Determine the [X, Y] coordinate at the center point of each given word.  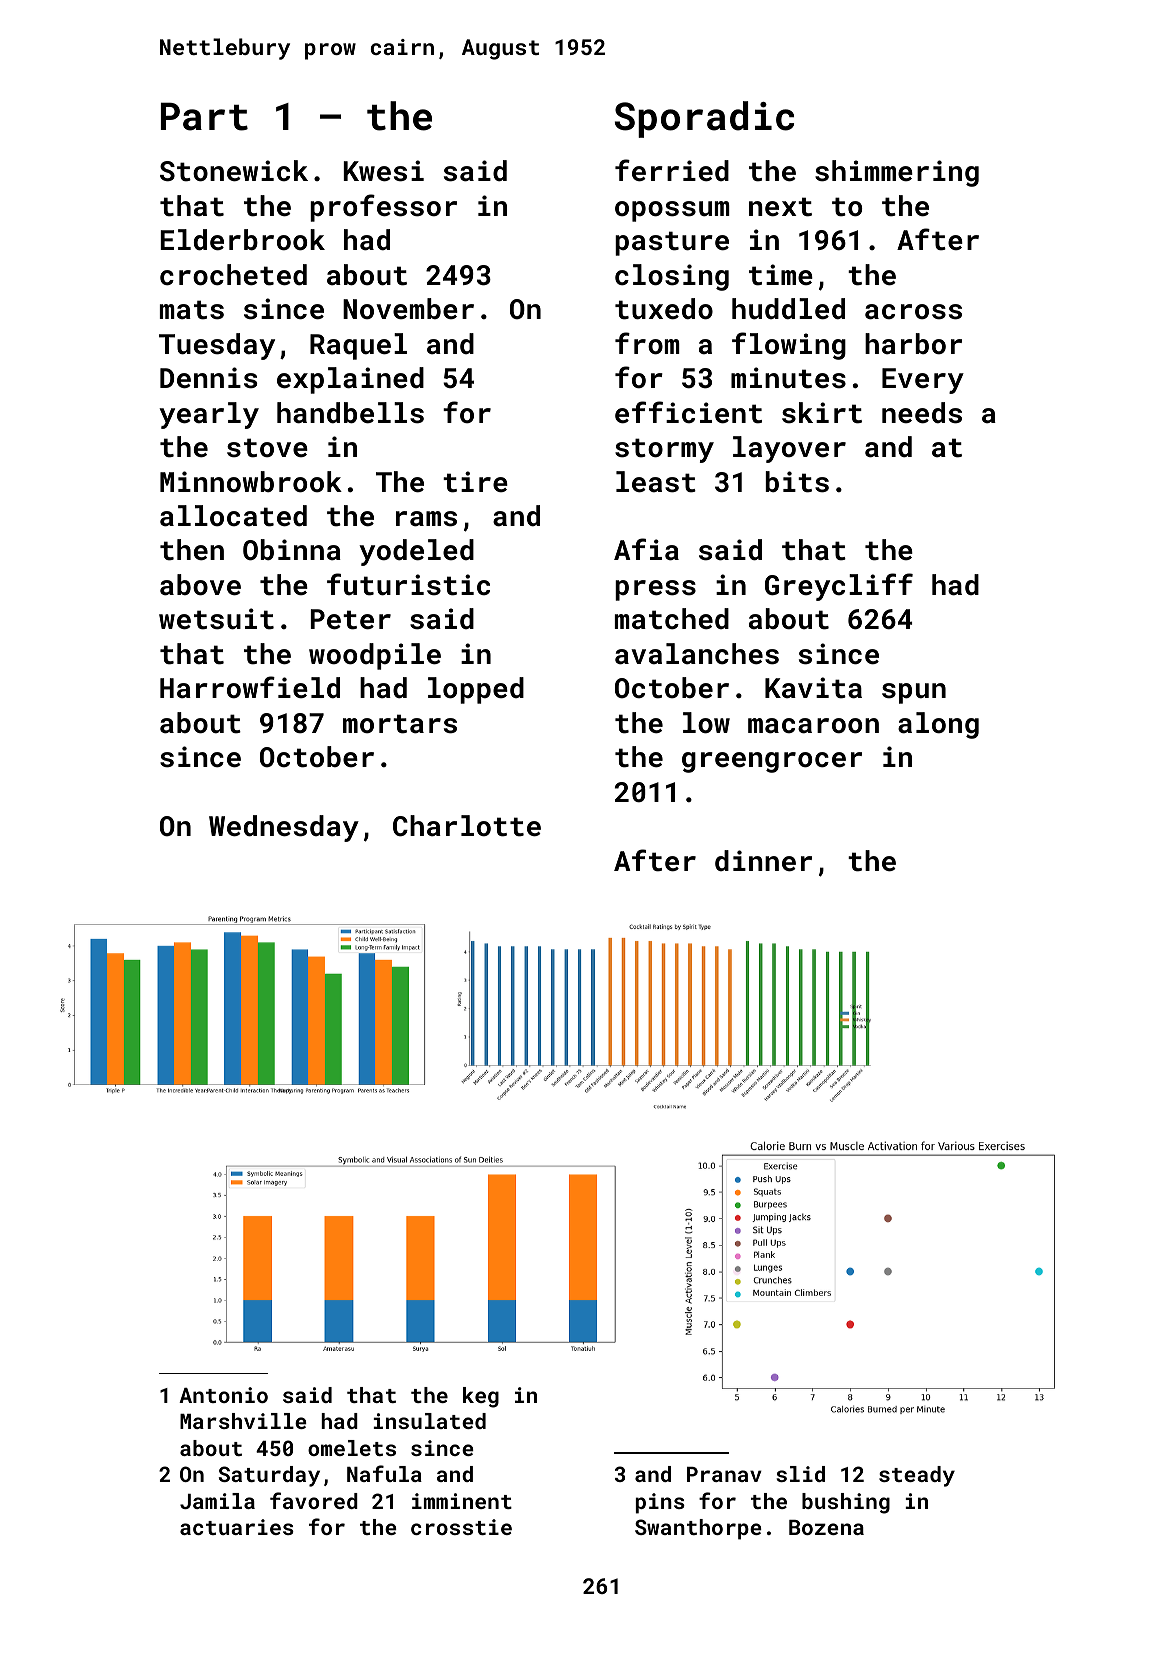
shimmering [897, 173]
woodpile [375, 656]
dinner [763, 861]
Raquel [358, 346]
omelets [352, 1448]
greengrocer [772, 762]
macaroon [813, 726]
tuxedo [664, 309]
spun [914, 693]
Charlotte [467, 826]
